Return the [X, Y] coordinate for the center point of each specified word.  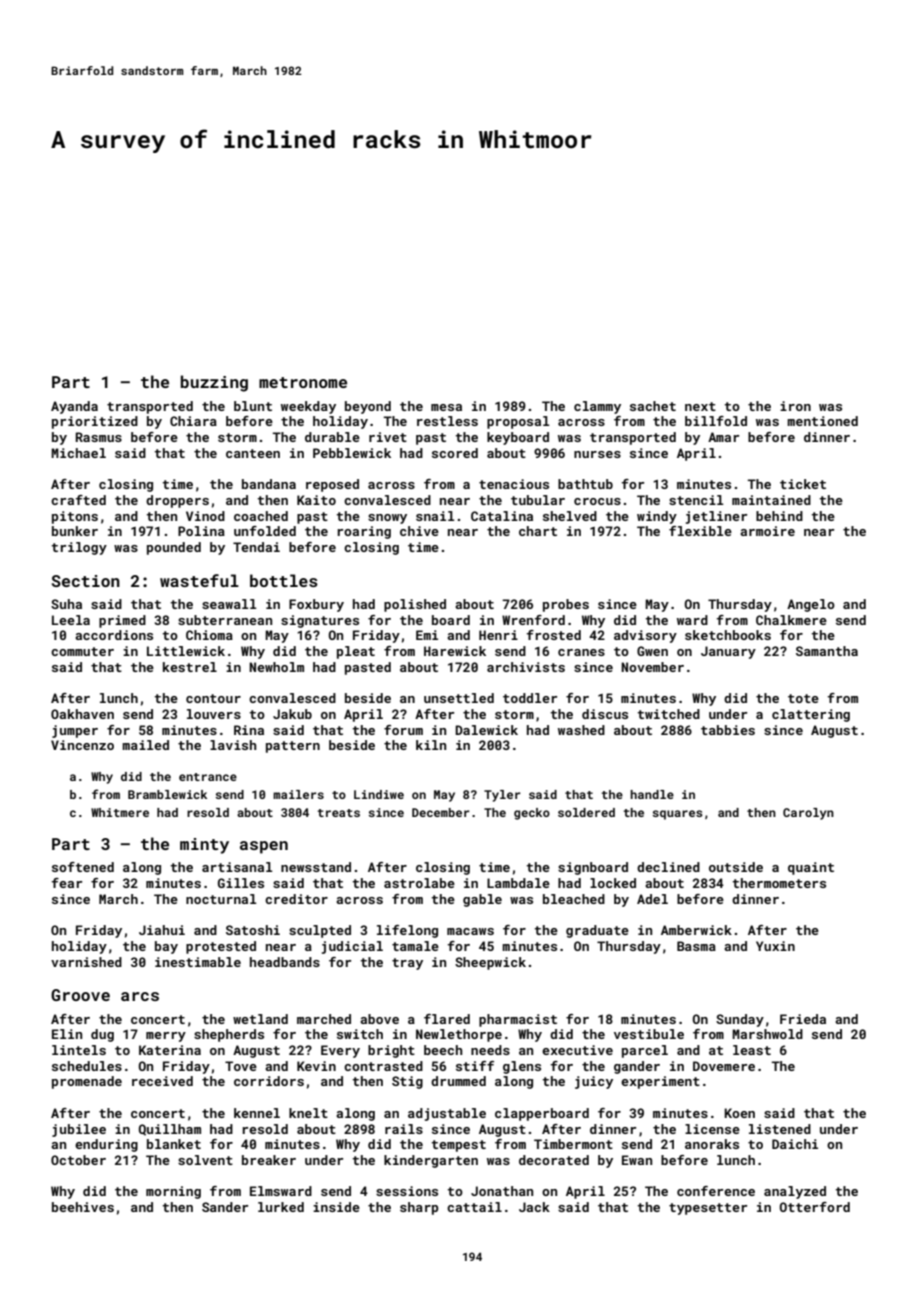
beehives [83, 1207]
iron [795, 406]
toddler [530, 698]
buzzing [214, 383]
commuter [82, 651]
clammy [597, 407]
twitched [668, 714]
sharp [419, 1208]
